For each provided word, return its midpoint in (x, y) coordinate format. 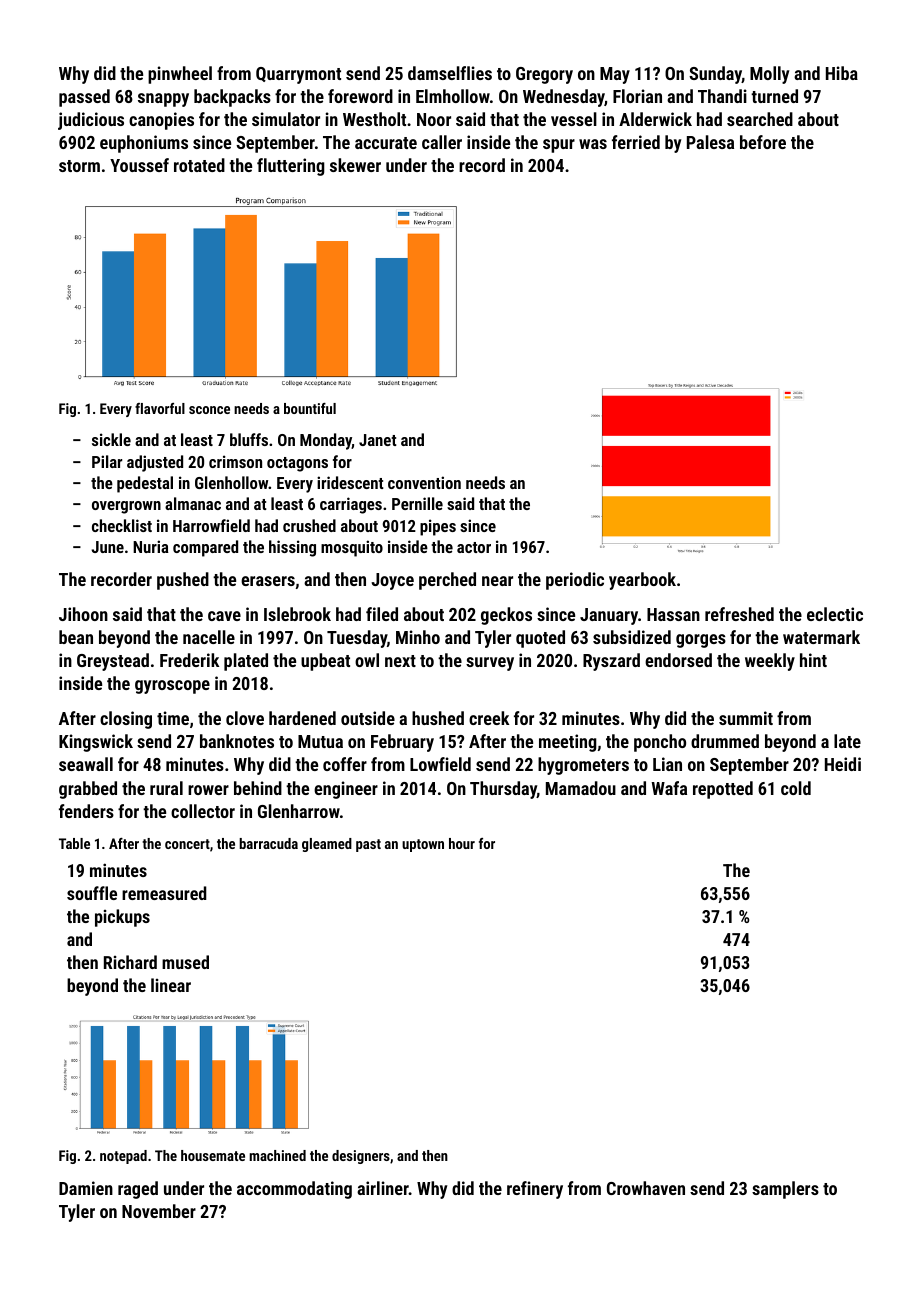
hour (462, 843)
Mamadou (581, 788)
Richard (130, 962)
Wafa (669, 788)
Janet (378, 440)
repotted (723, 790)
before (763, 142)
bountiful (310, 408)
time (173, 718)
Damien (86, 1188)
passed (84, 98)
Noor (434, 119)
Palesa (710, 142)
